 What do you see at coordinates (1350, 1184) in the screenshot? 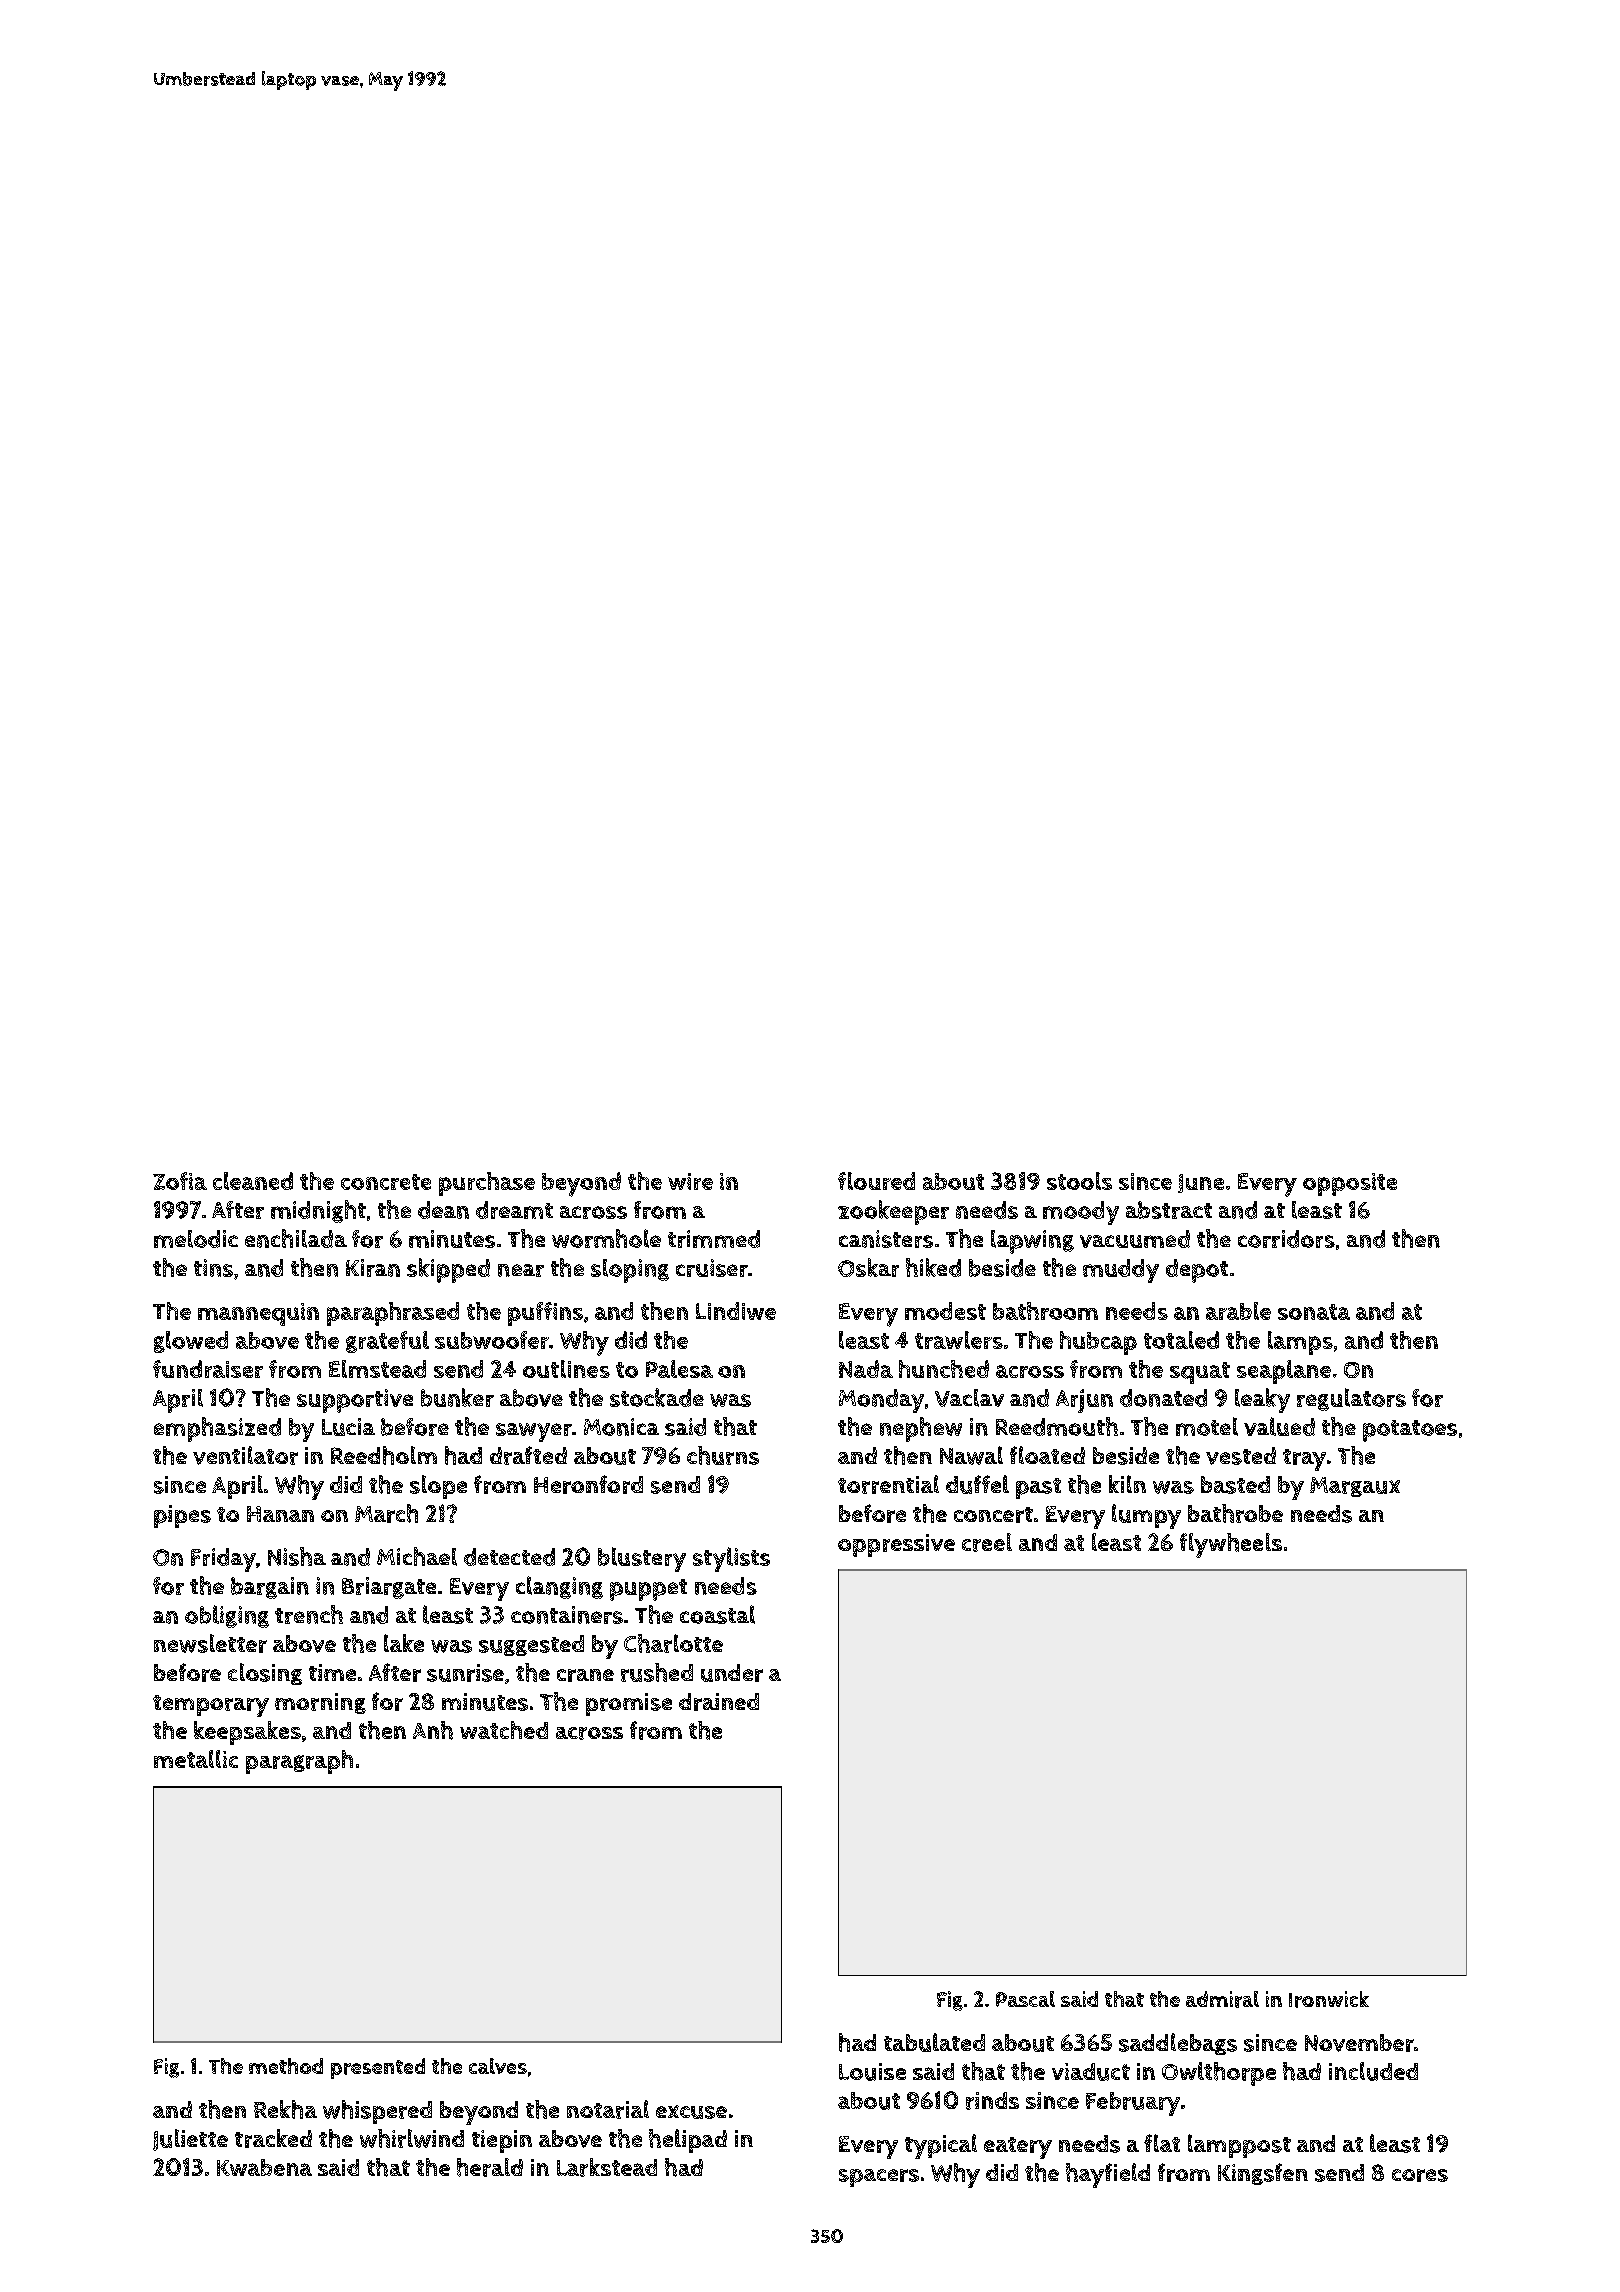
I see `opposite` at bounding box center [1350, 1184].
